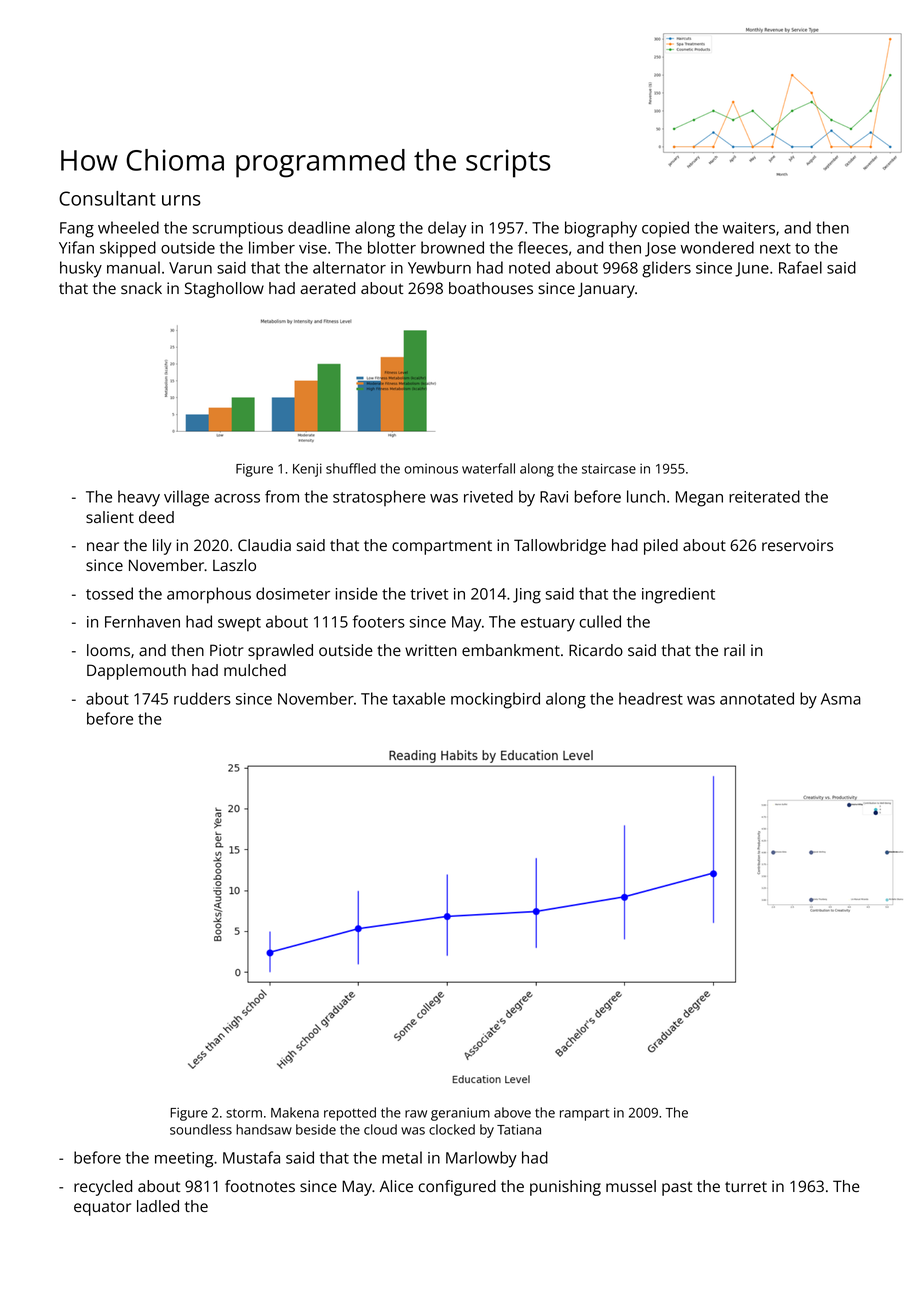 Image resolution: width=924 pixels, height=1314 pixels. What do you see at coordinates (757, 698) in the screenshot?
I see `annotated` at bounding box center [757, 698].
